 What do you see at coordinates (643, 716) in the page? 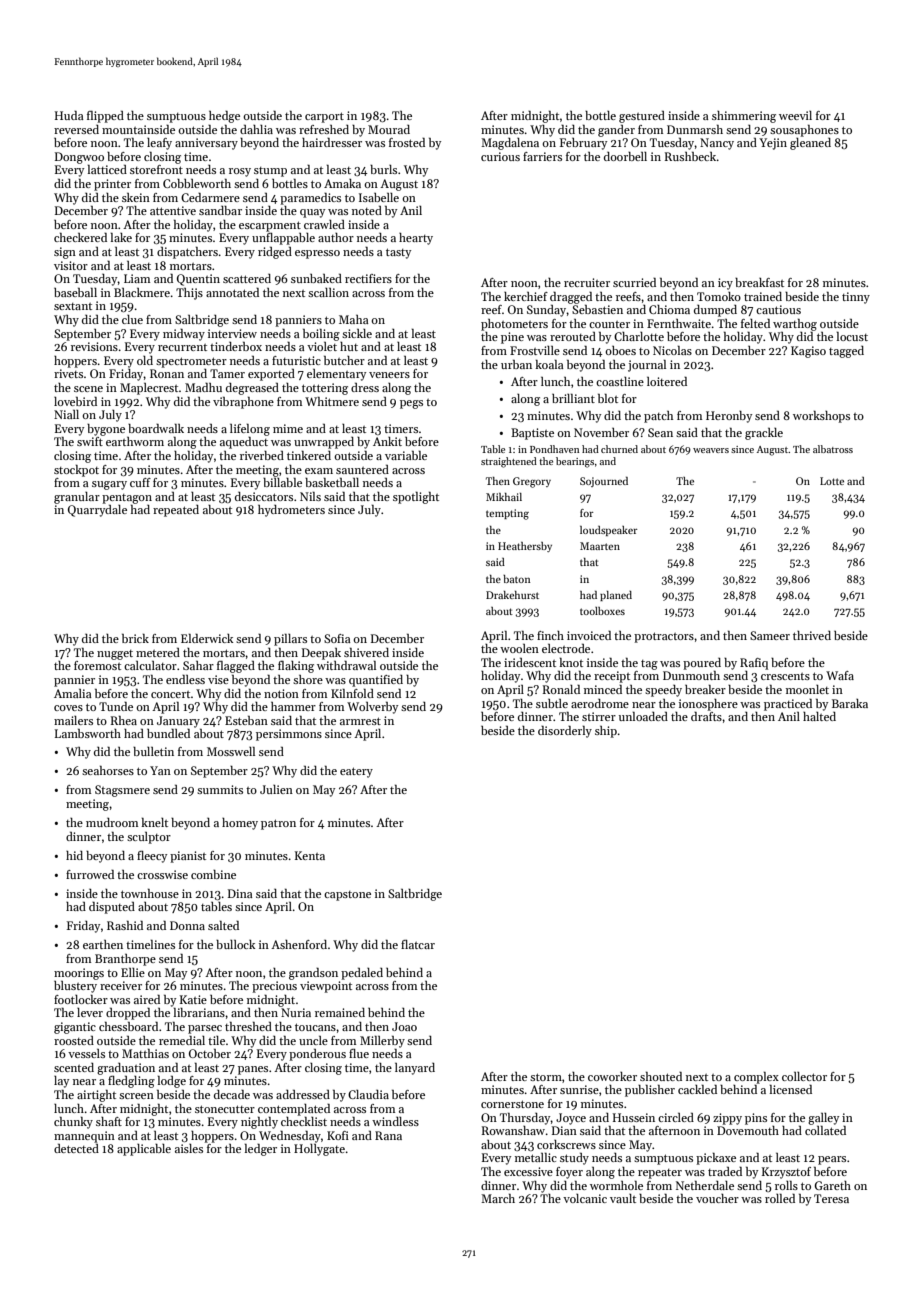
I see `unloaded` at bounding box center [643, 716].
